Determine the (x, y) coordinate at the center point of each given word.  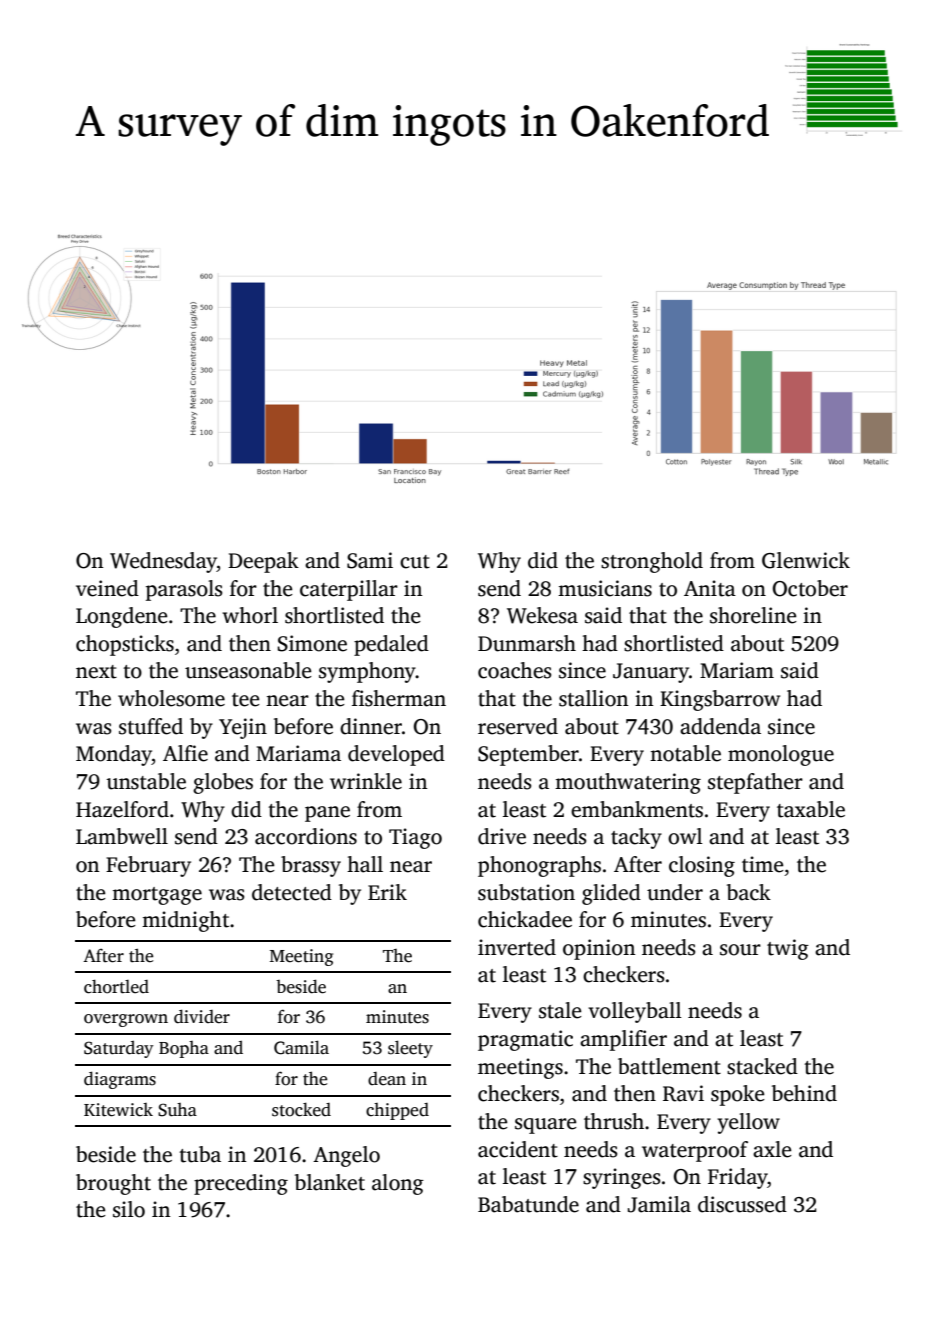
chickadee (525, 919)
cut (415, 562)
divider (202, 1016)
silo (129, 1209)
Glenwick (806, 560)
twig (788, 949)
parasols (184, 590)
